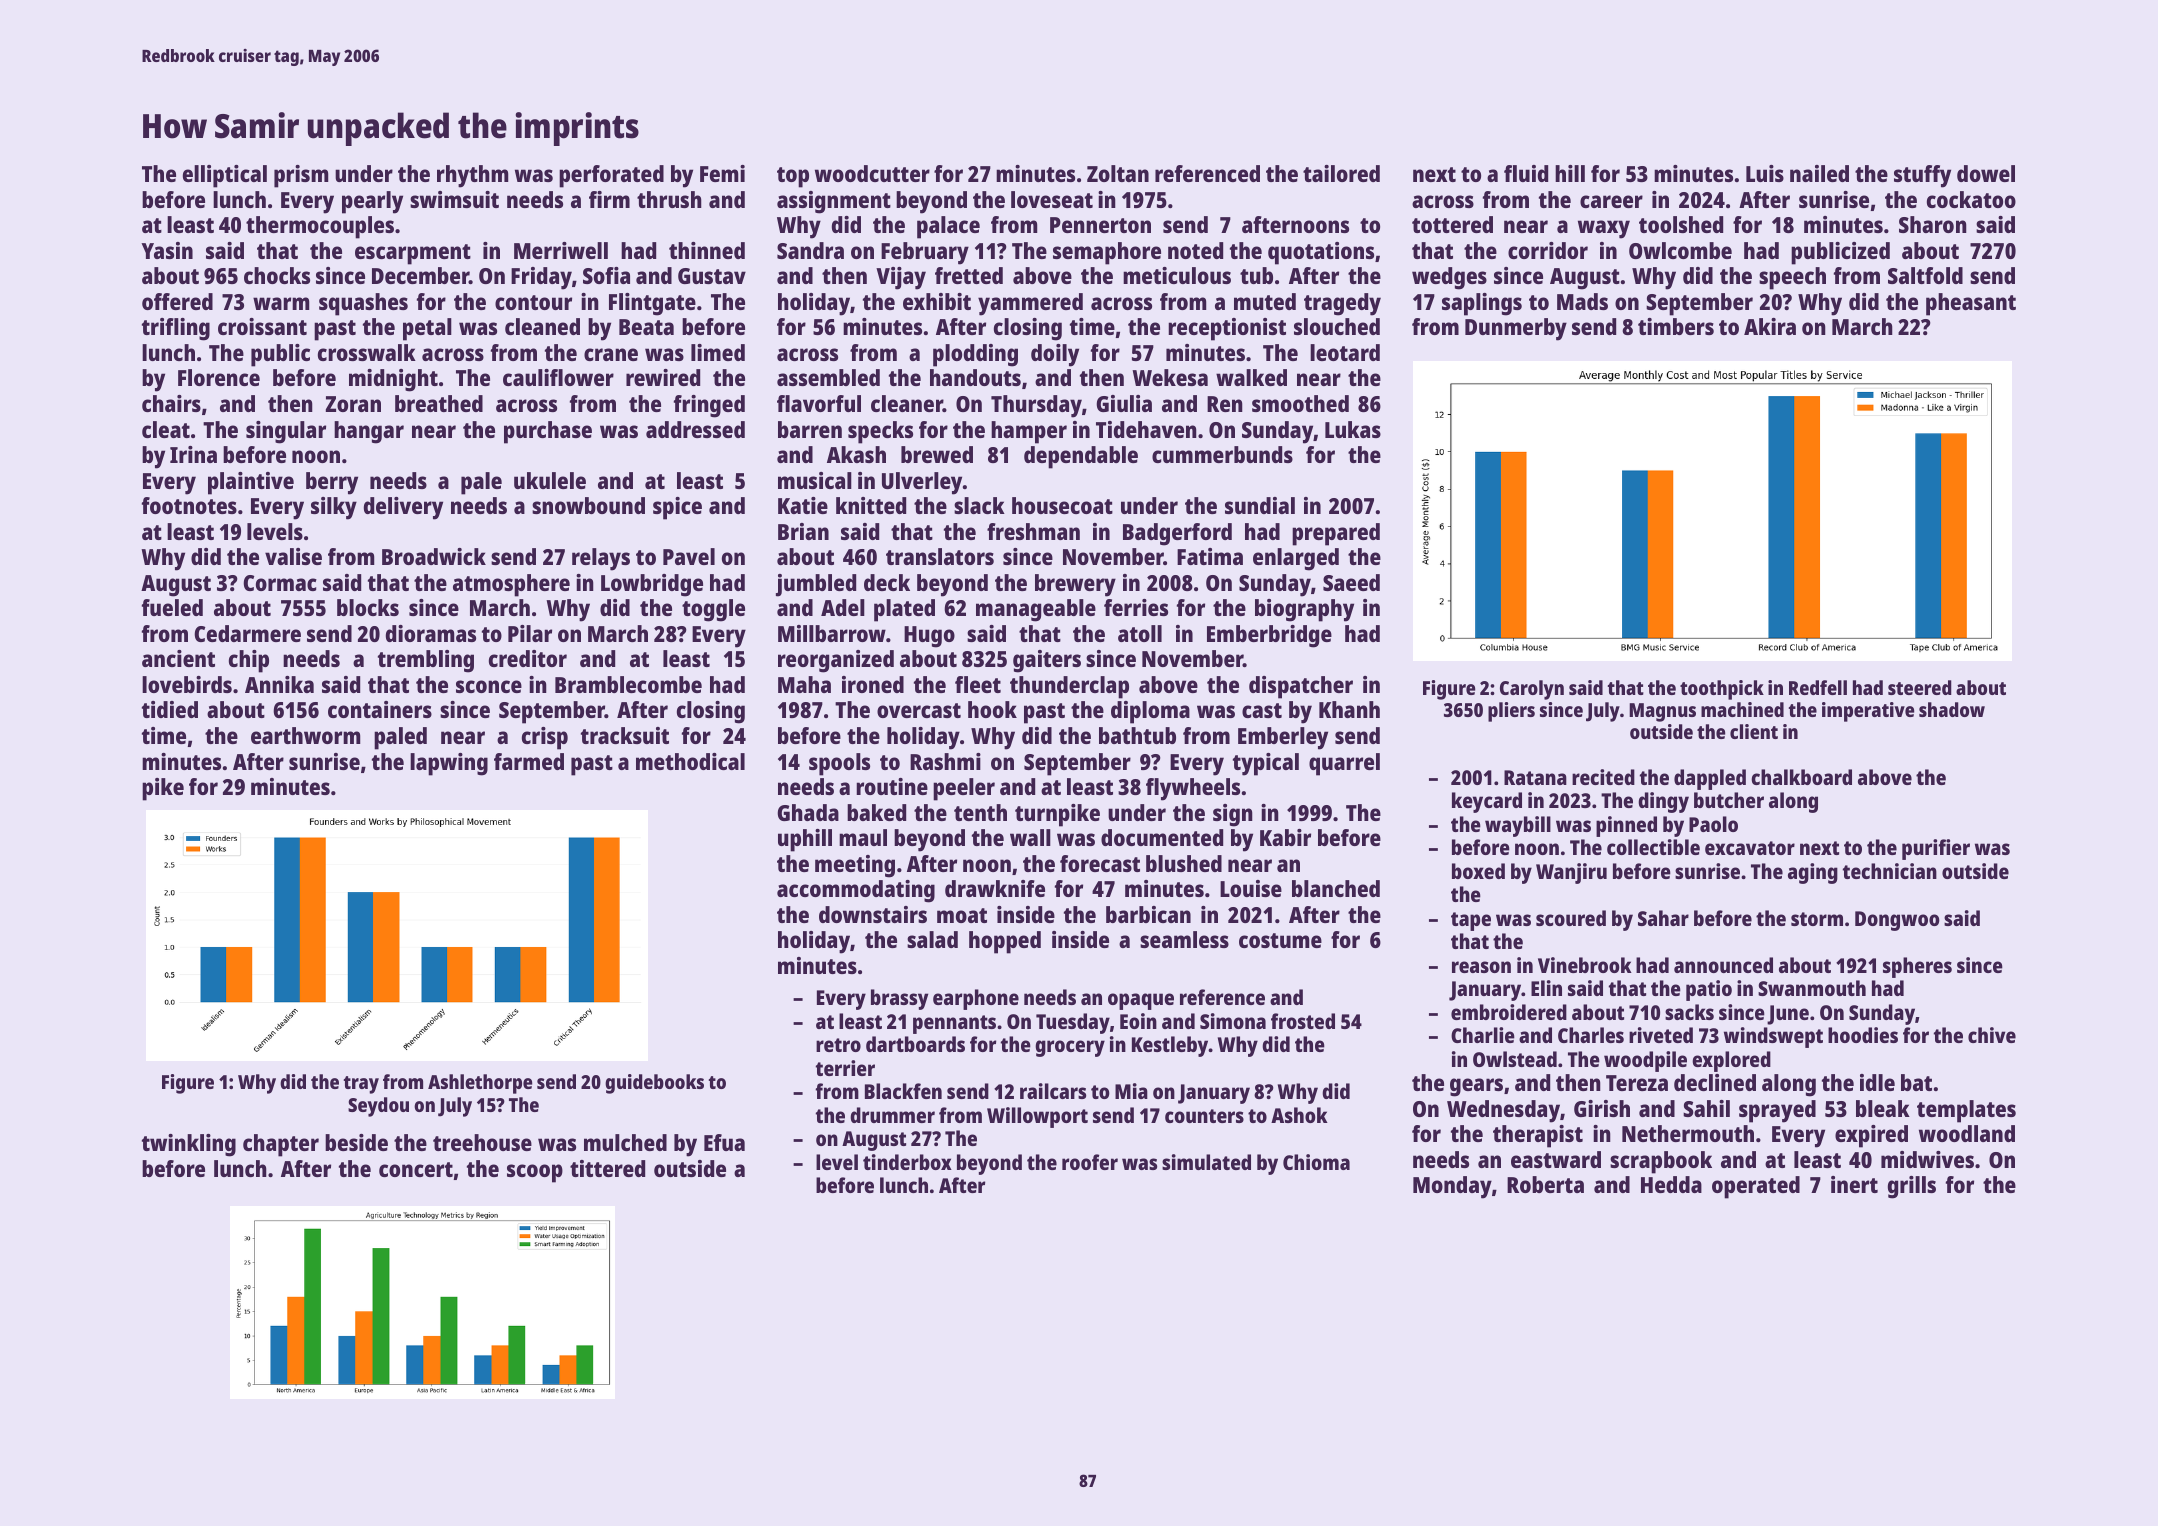 The image size is (2158, 1526). Describe the element at coordinates (535, 1173) in the document. I see `scoop` at that location.
